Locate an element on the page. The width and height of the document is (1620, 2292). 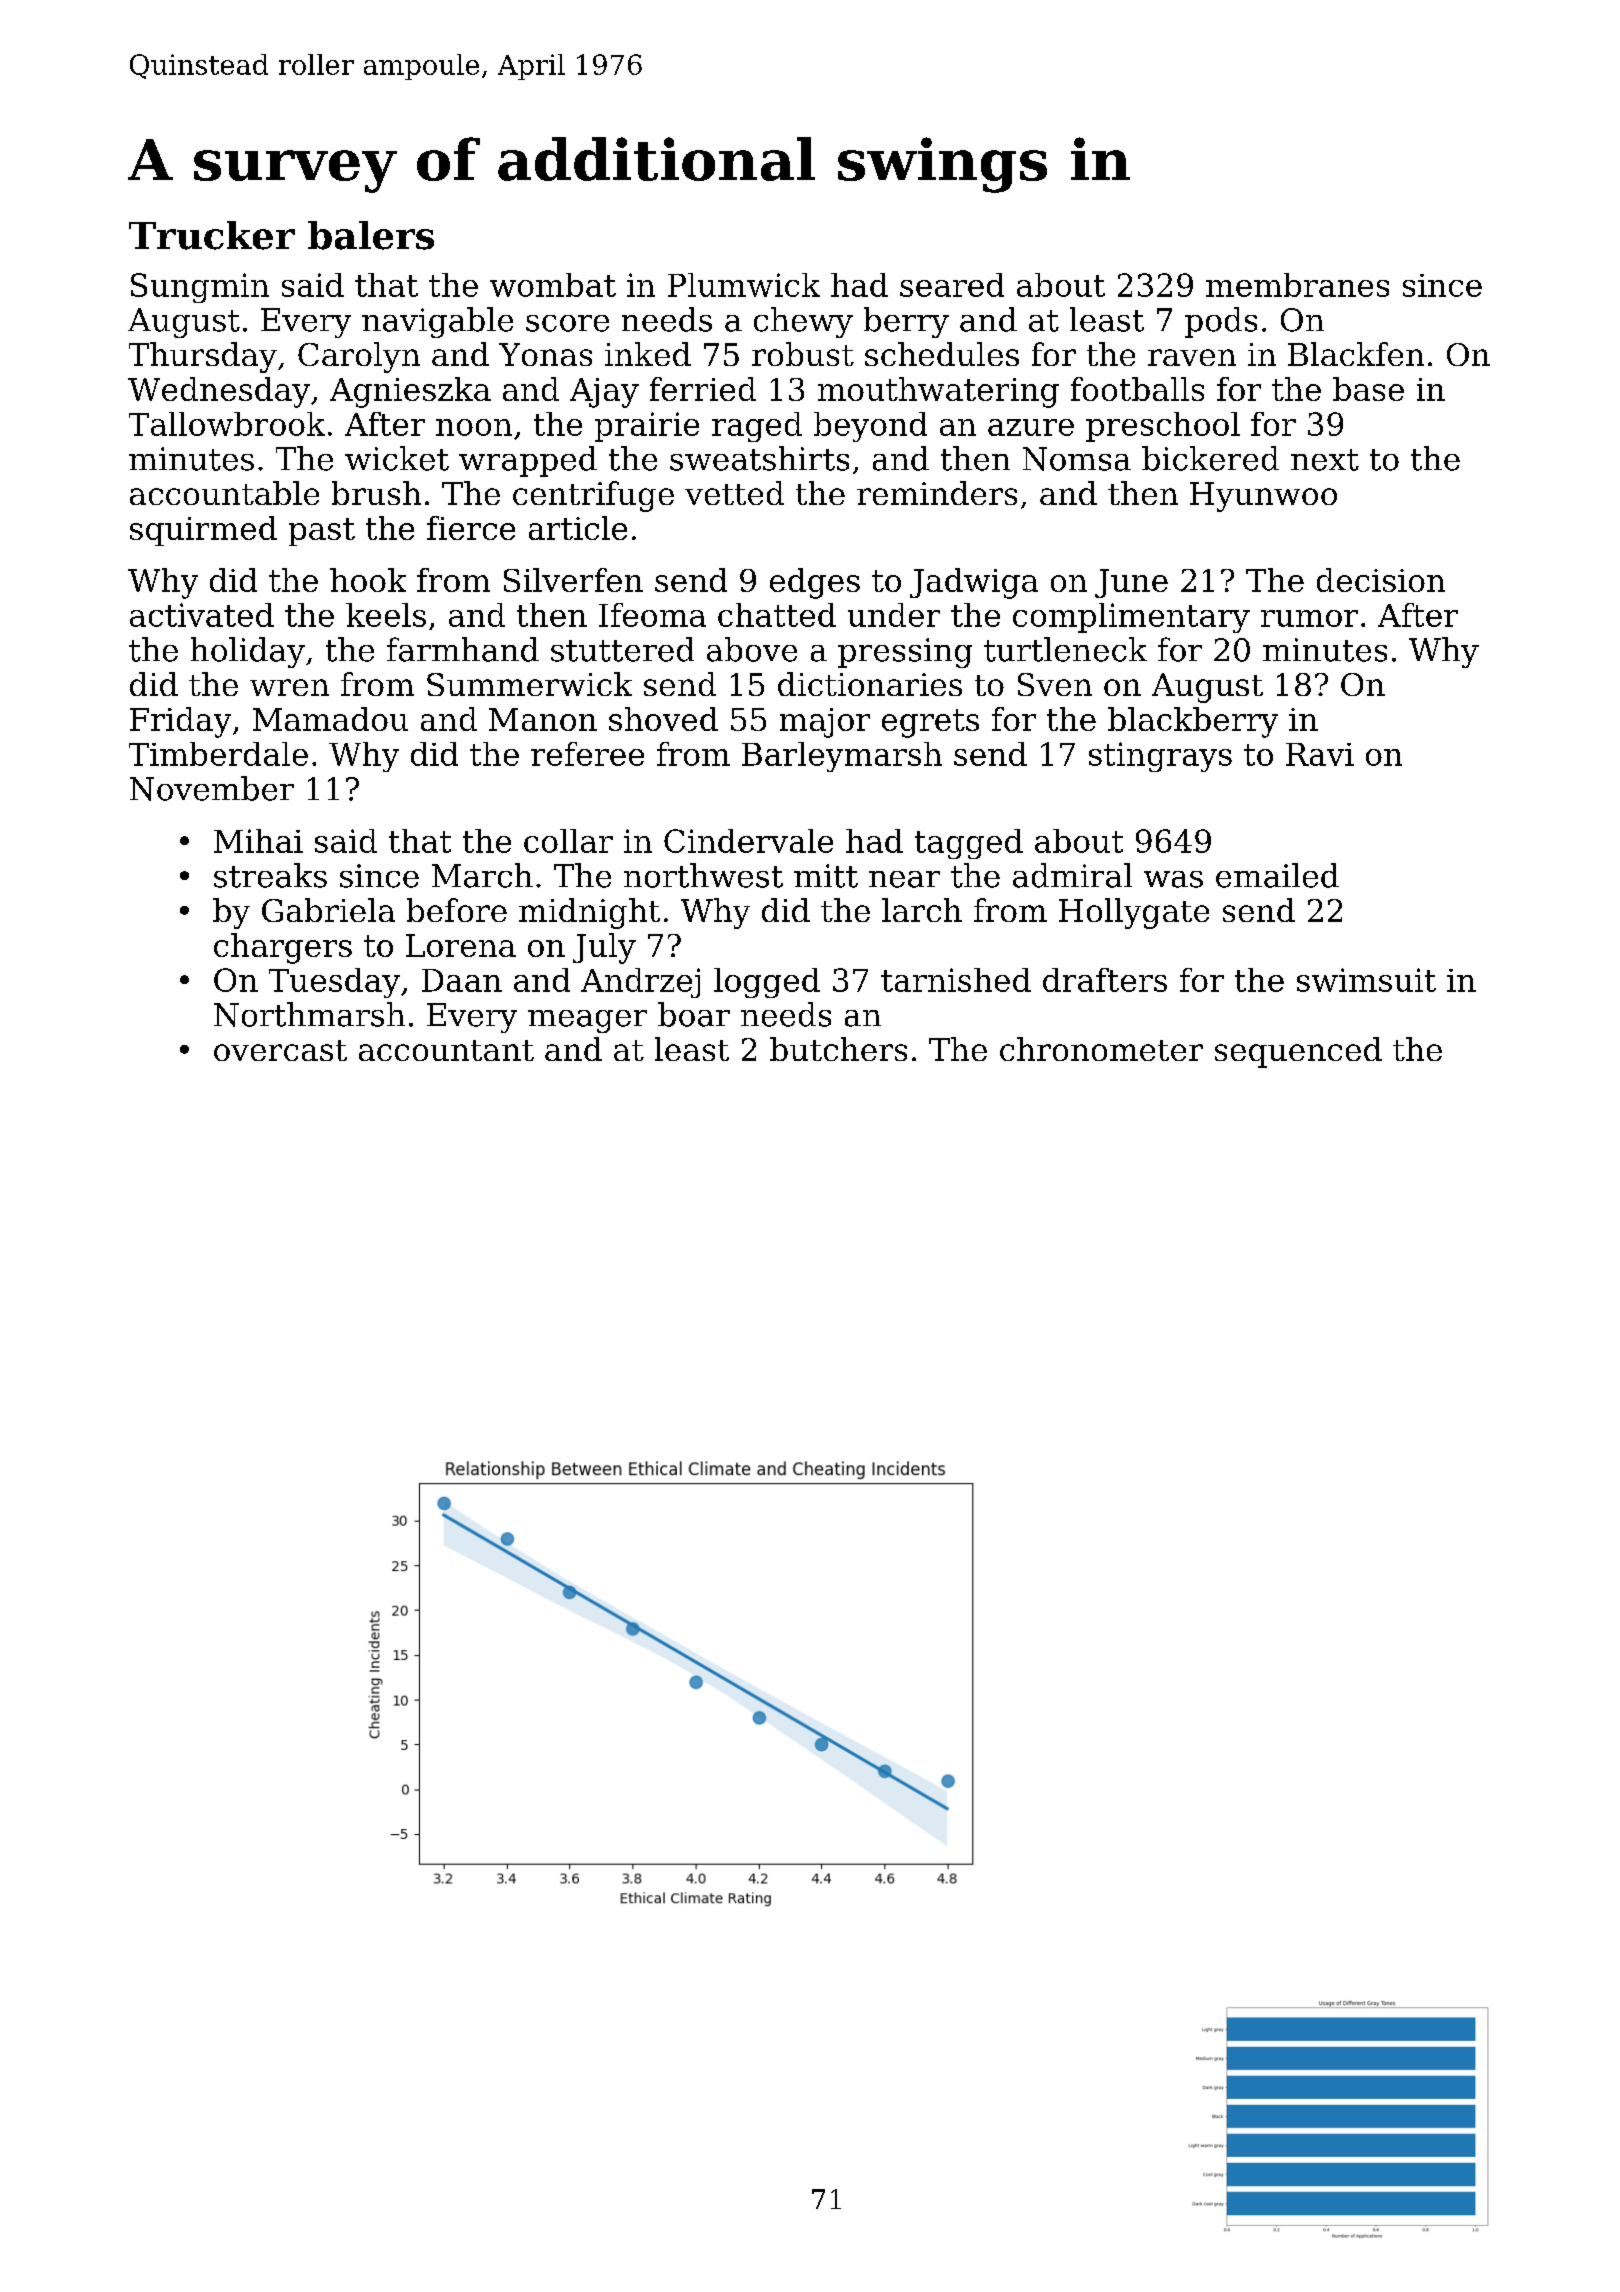
reminders is located at coordinates (937, 493).
